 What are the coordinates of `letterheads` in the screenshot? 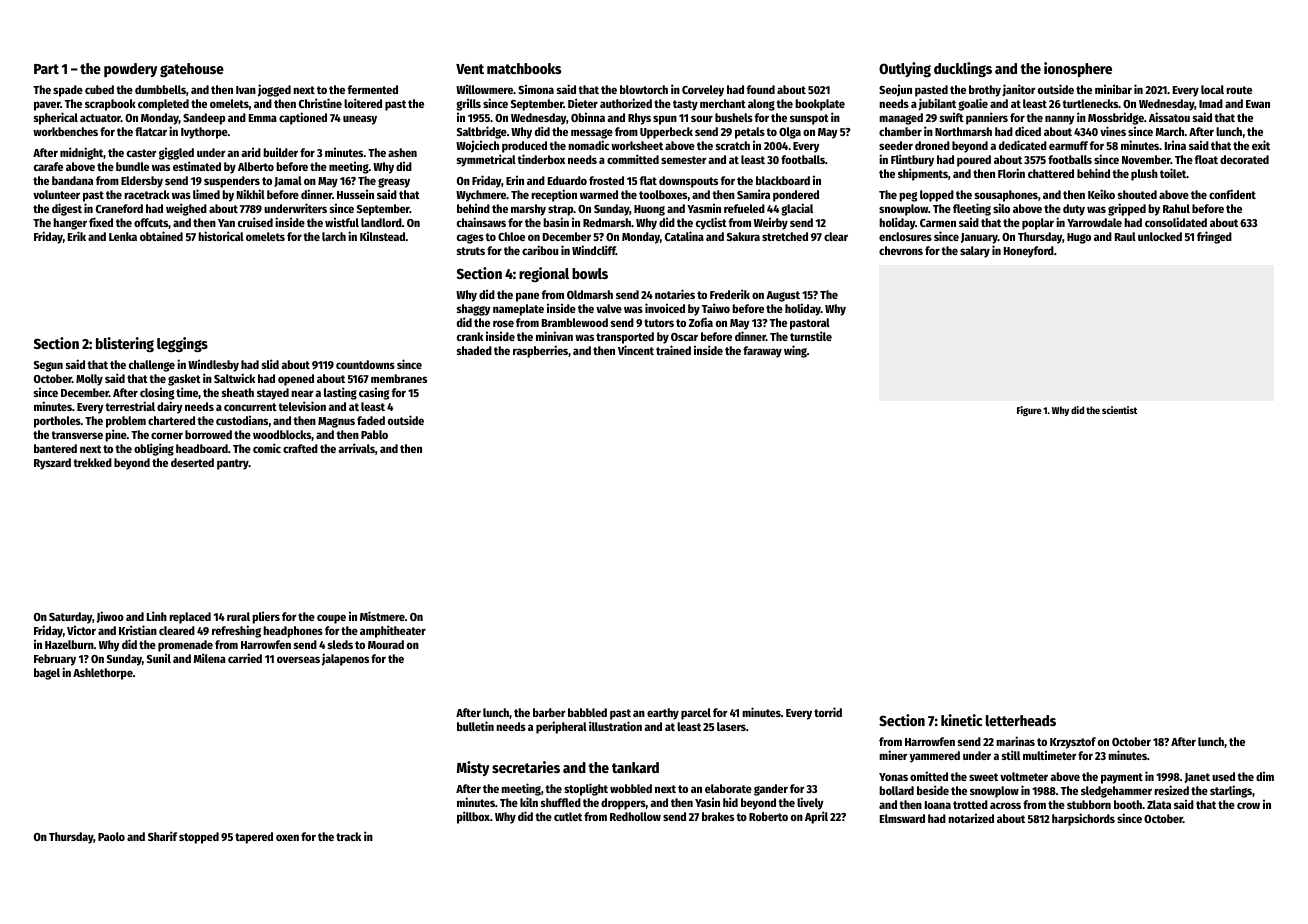 It's located at (1021, 720).
